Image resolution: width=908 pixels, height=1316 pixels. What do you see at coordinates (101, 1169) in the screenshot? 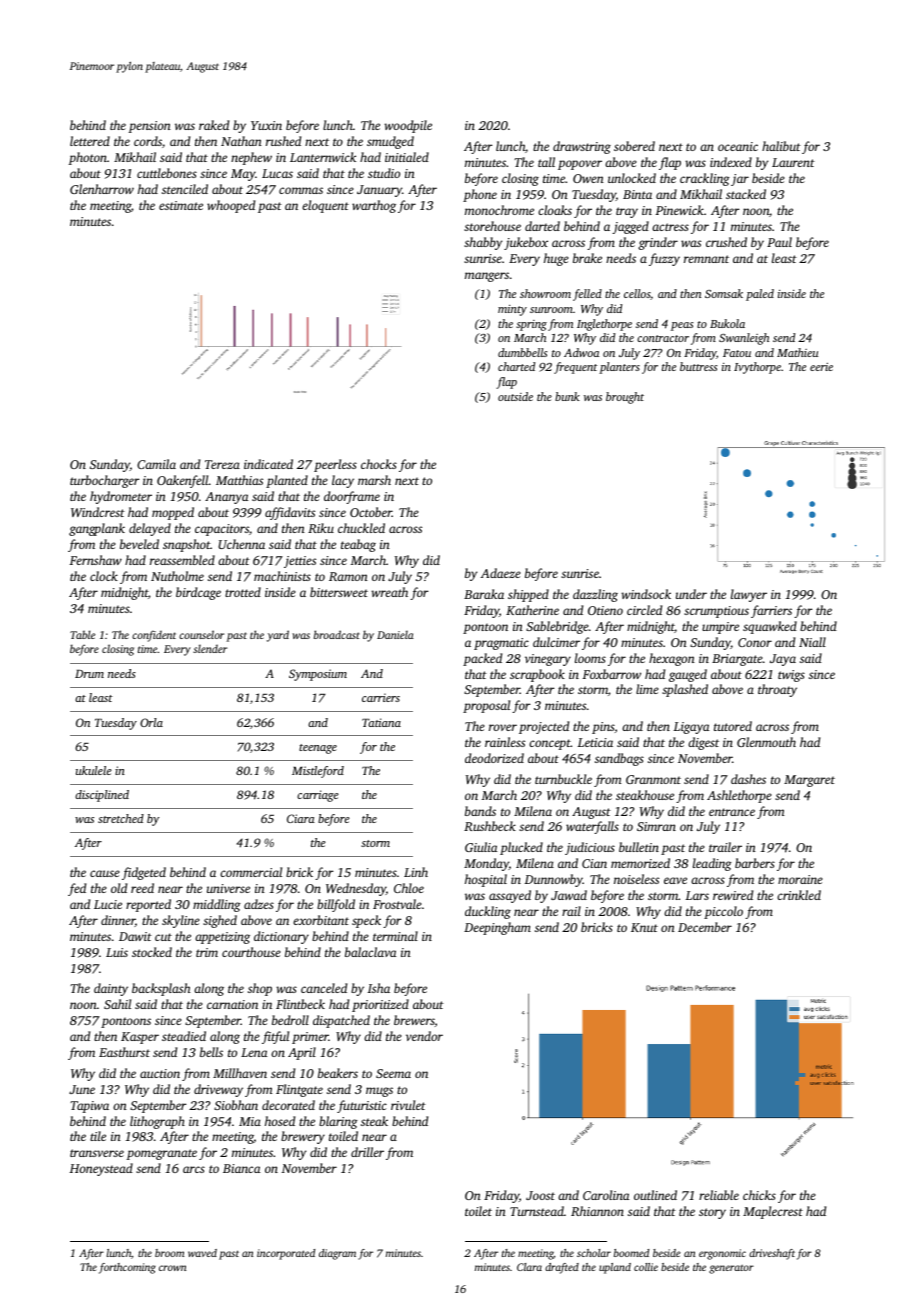
I see `Honeystead` at bounding box center [101, 1169].
